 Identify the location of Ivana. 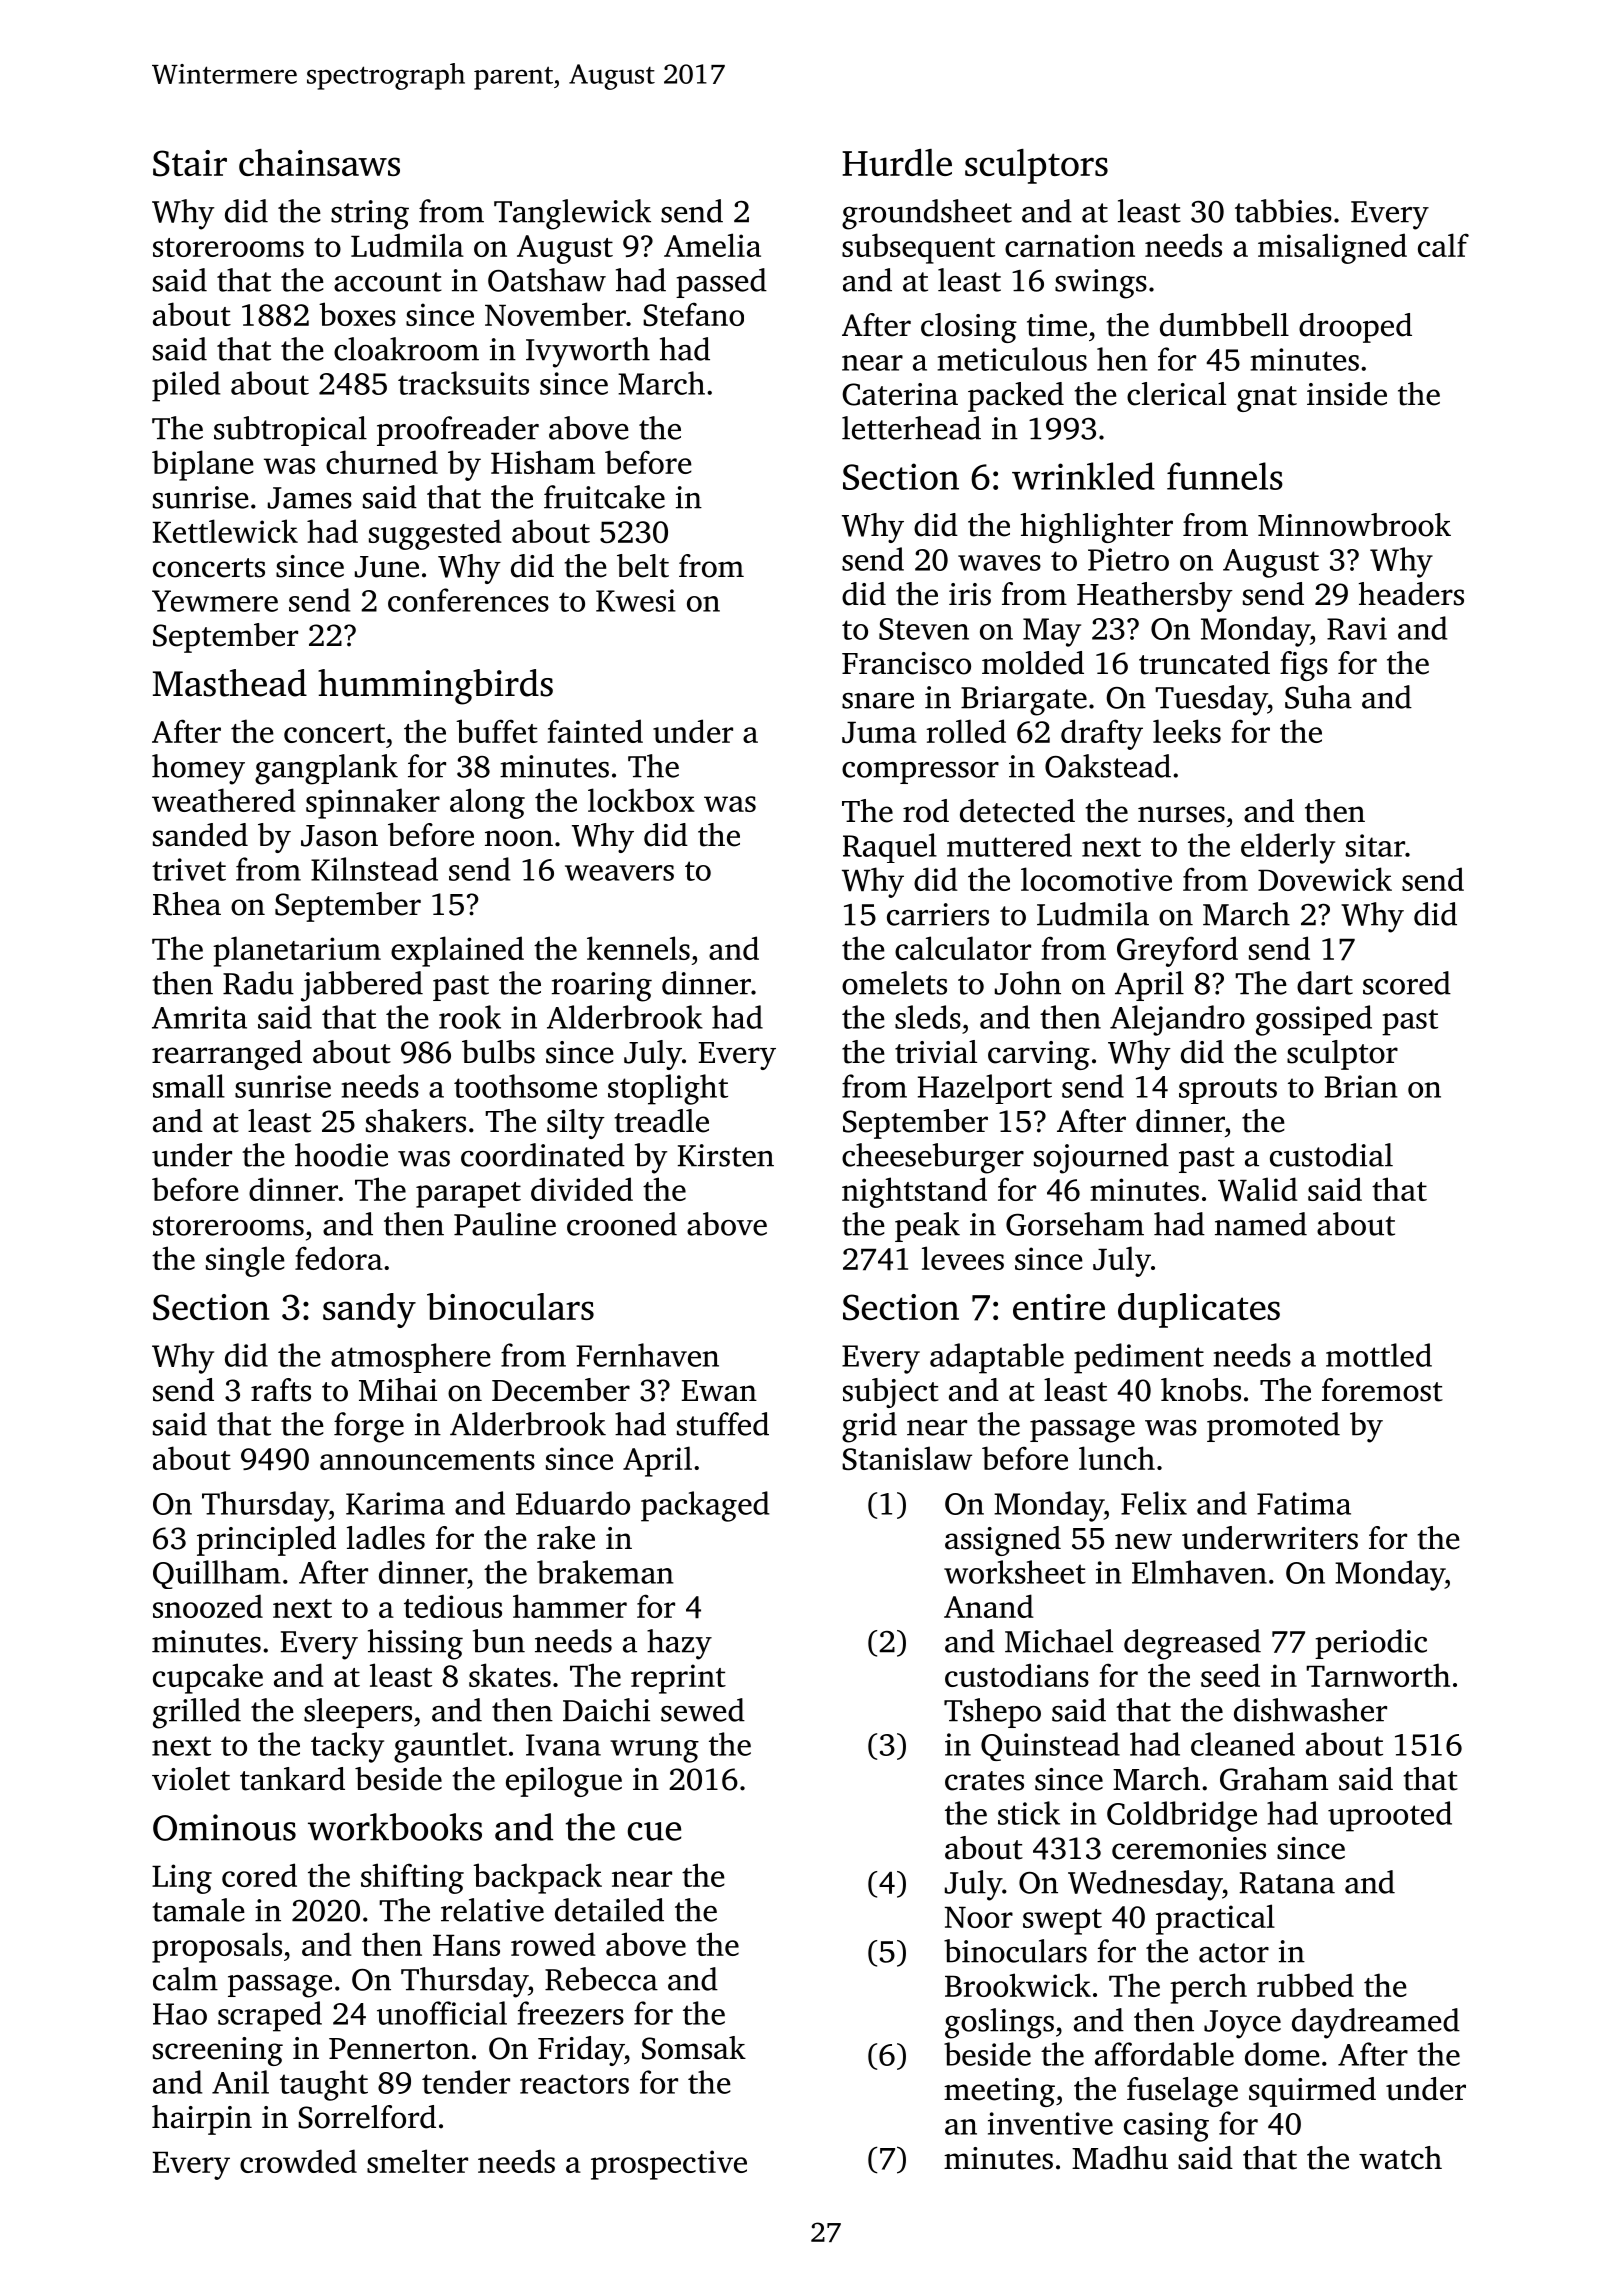
(563, 1745).
